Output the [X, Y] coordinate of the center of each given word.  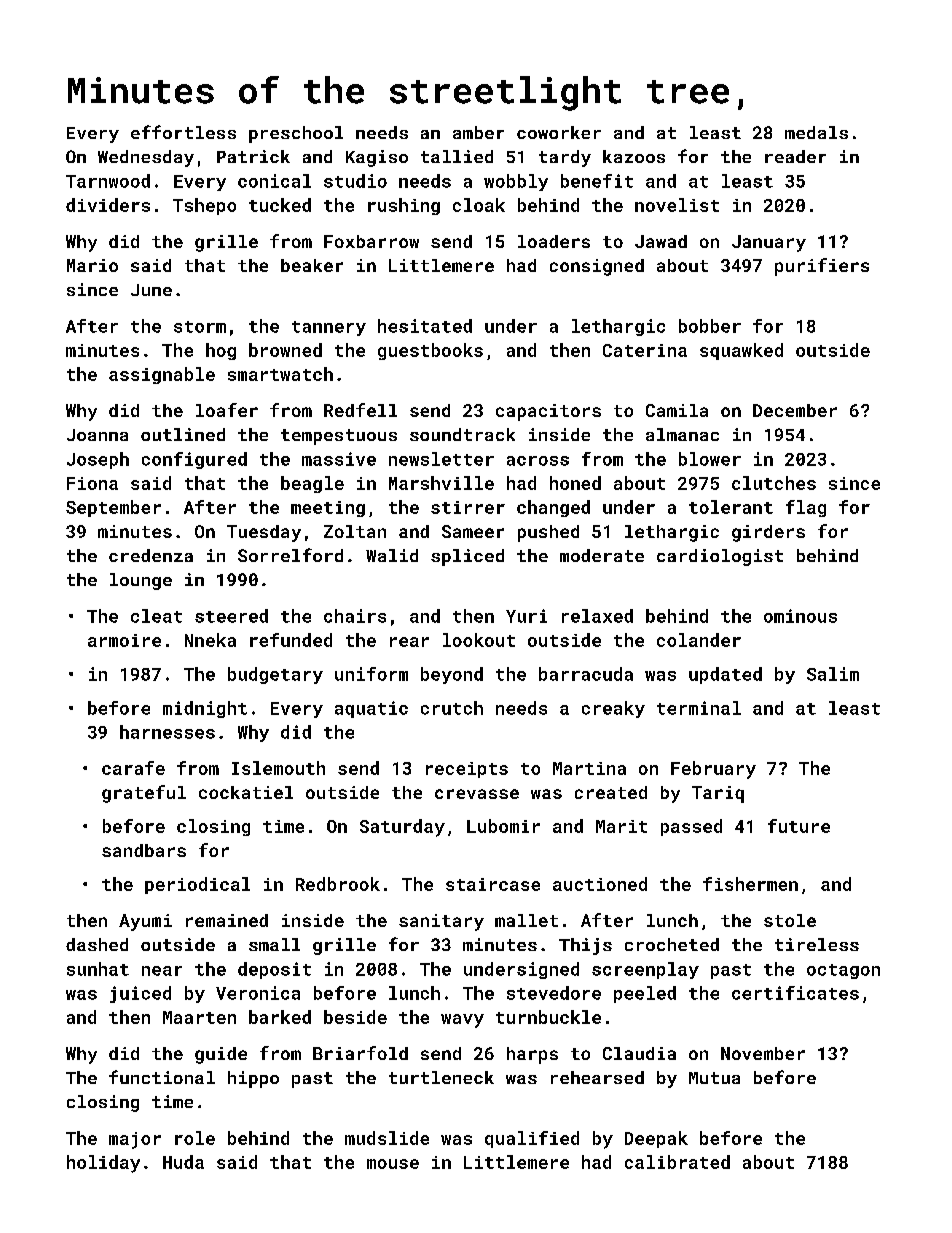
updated [725, 675]
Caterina [645, 350]
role [195, 1138]
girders [768, 533]
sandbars [144, 850]
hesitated [425, 326]
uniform [371, 674]
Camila [677, 410]
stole [790, 920]
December [795, 410]
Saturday [402, 828]
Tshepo [204, 206]
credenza [151, 555]
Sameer [473, 531]
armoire [124, 640]
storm [200, 327]
